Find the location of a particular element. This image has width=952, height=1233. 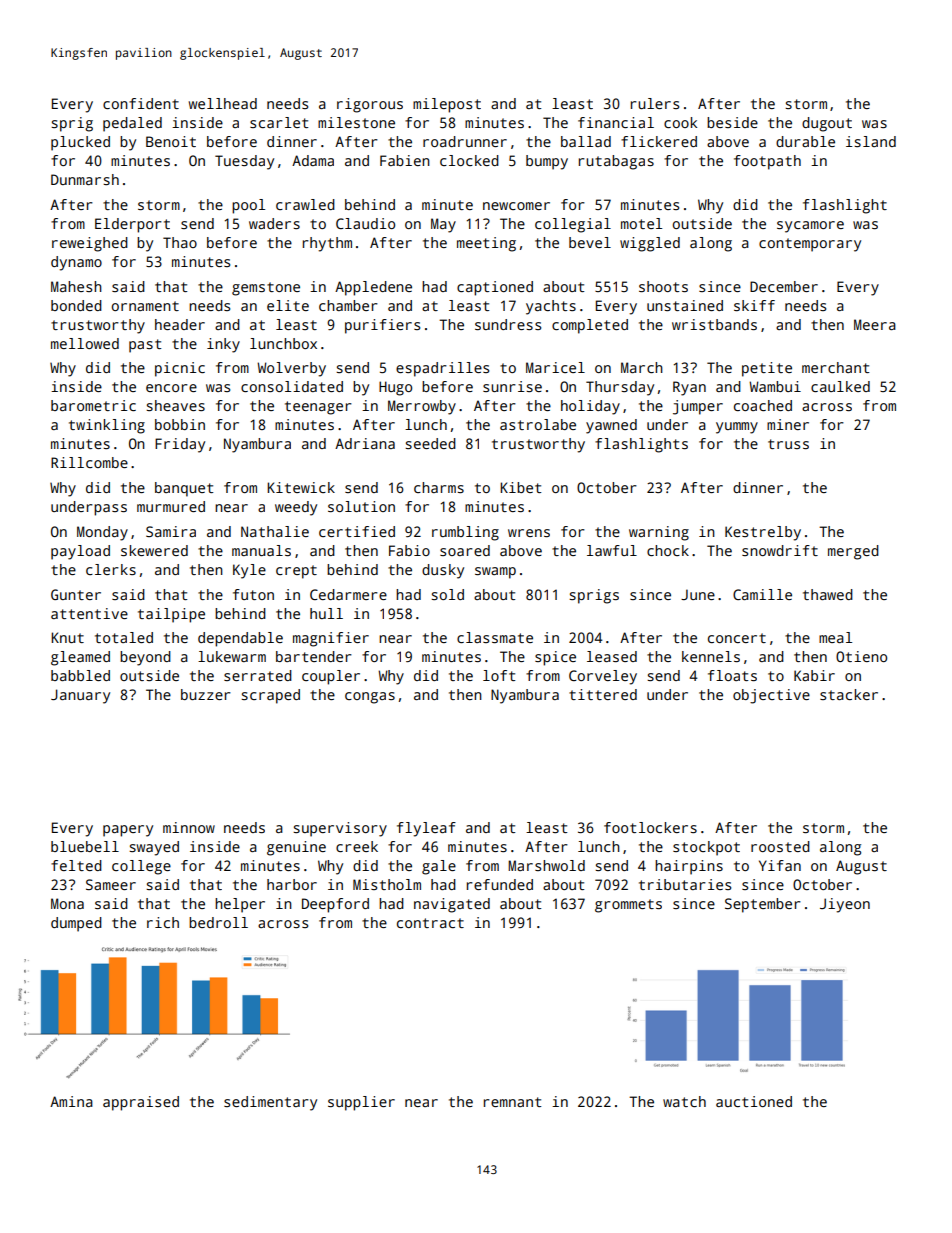

auctioned is located at coordinates (754, 1101).
